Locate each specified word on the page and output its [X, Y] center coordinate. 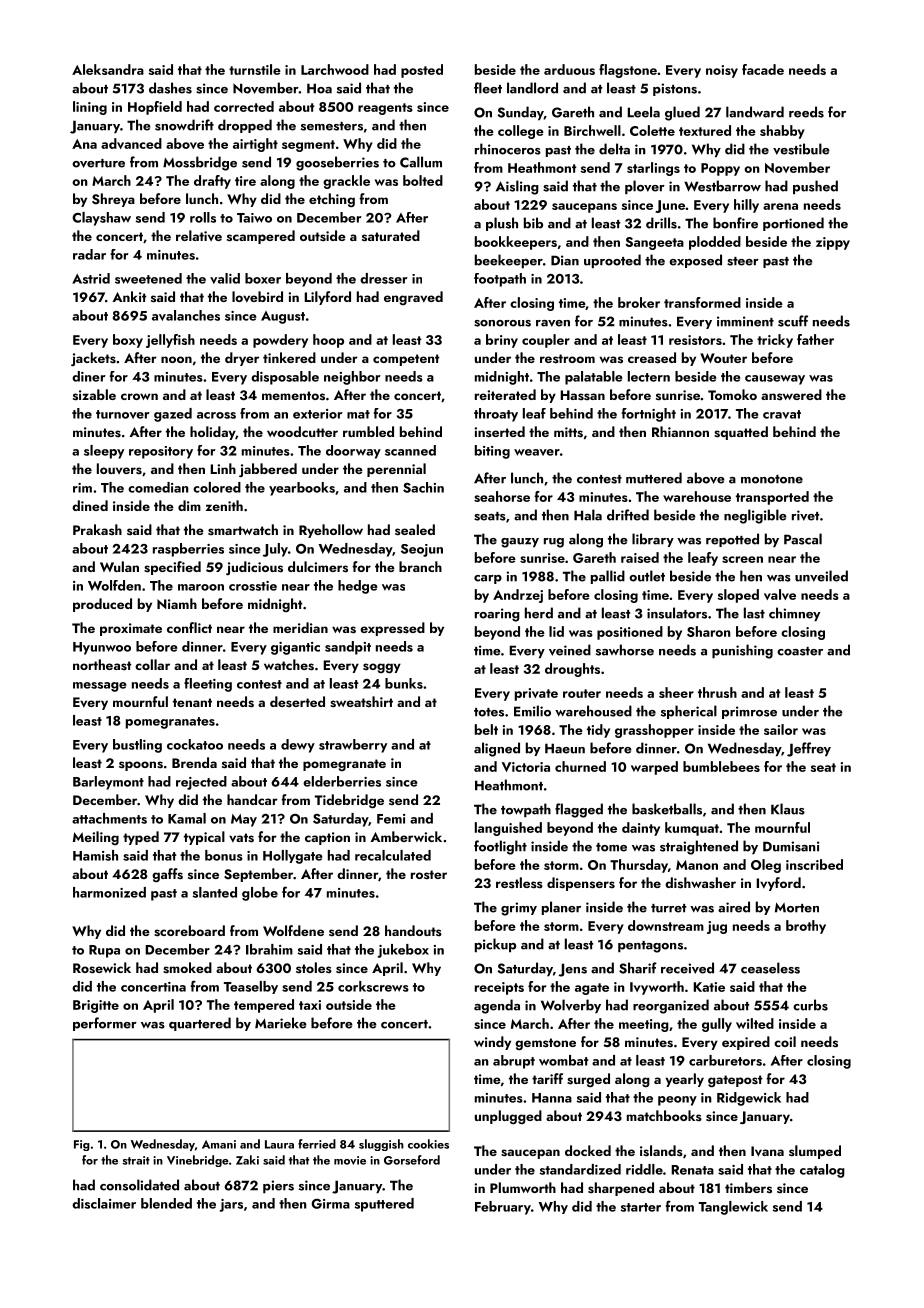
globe [260, 894]
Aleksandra [108, 69]
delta [614, 149]
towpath [526, 810]
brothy [806, 927]
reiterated [505, 394]
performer [105, 1024]
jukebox [403, 951]
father [815, 339]
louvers [119, 469]
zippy [833, 243]
